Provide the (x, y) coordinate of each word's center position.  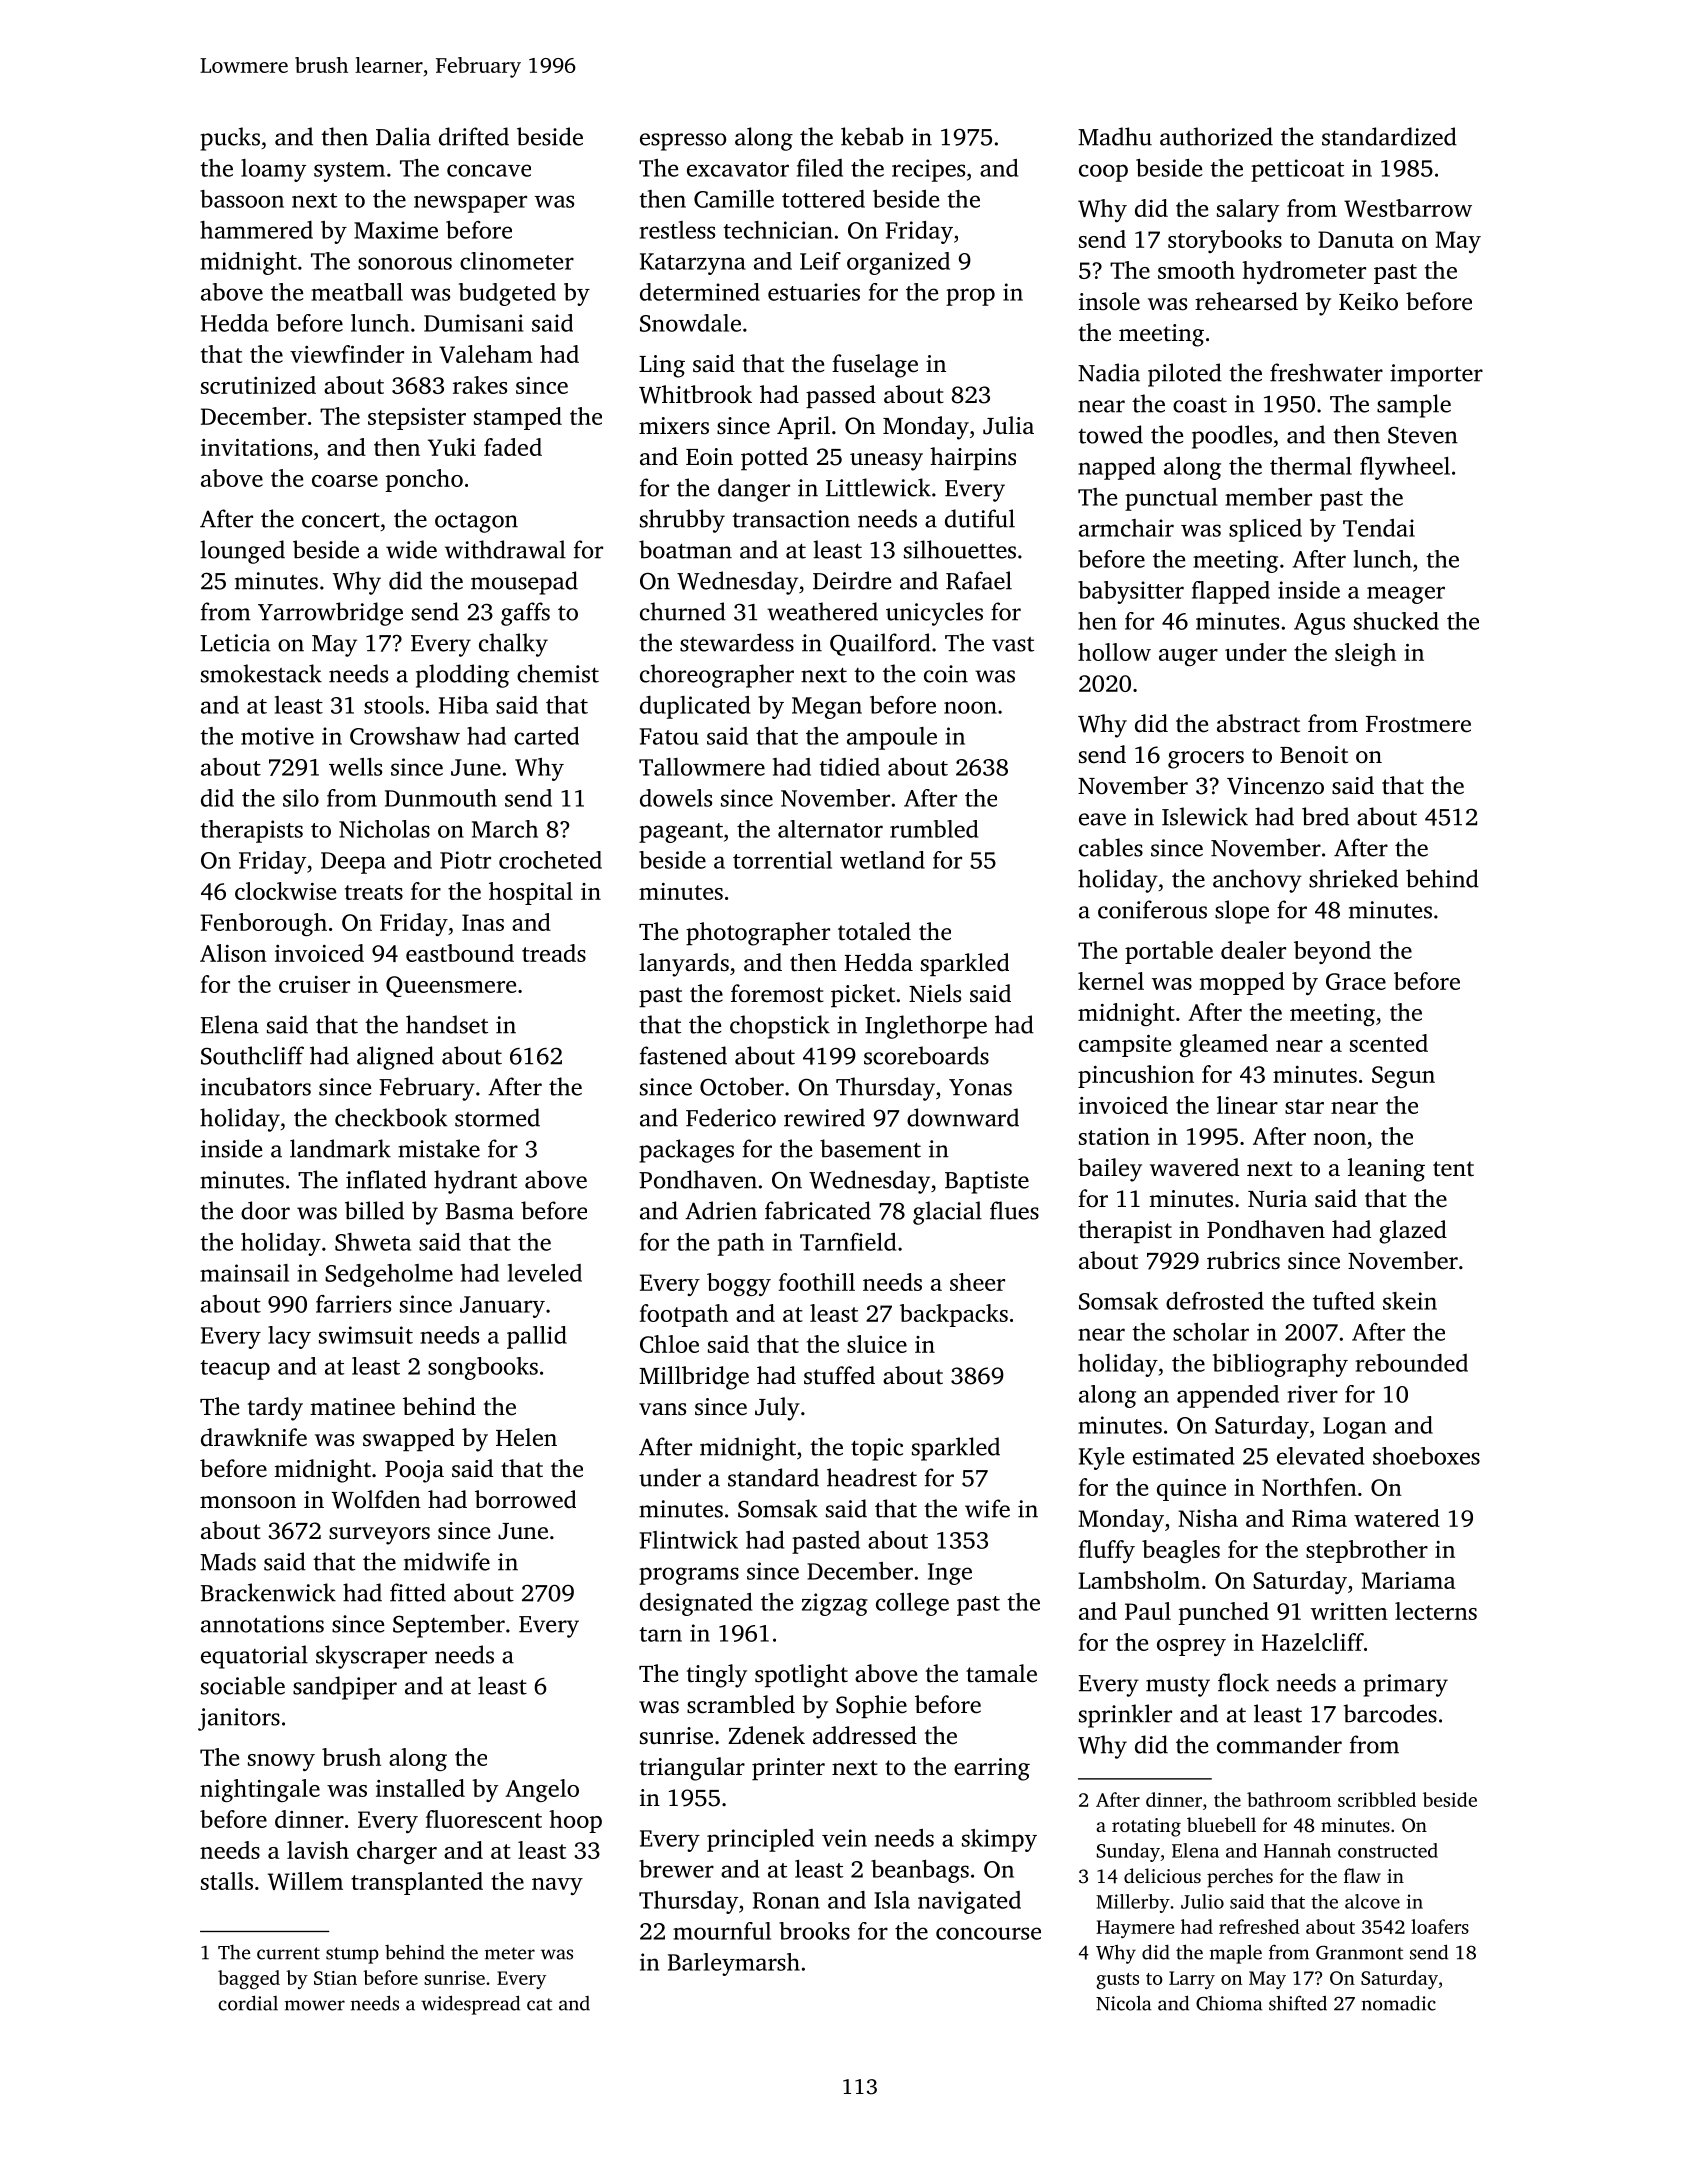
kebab (872, 136)
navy (557, 1886)
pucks (230, 139)
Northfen (1309, 1487)
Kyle (1101, 1458)
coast (1200, 405)
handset (447, 1024)
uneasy (886, 462)
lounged (242, 552)
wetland (882, 860)
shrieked (1353, 878)
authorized (1216, 136)
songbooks (483, 1368)
